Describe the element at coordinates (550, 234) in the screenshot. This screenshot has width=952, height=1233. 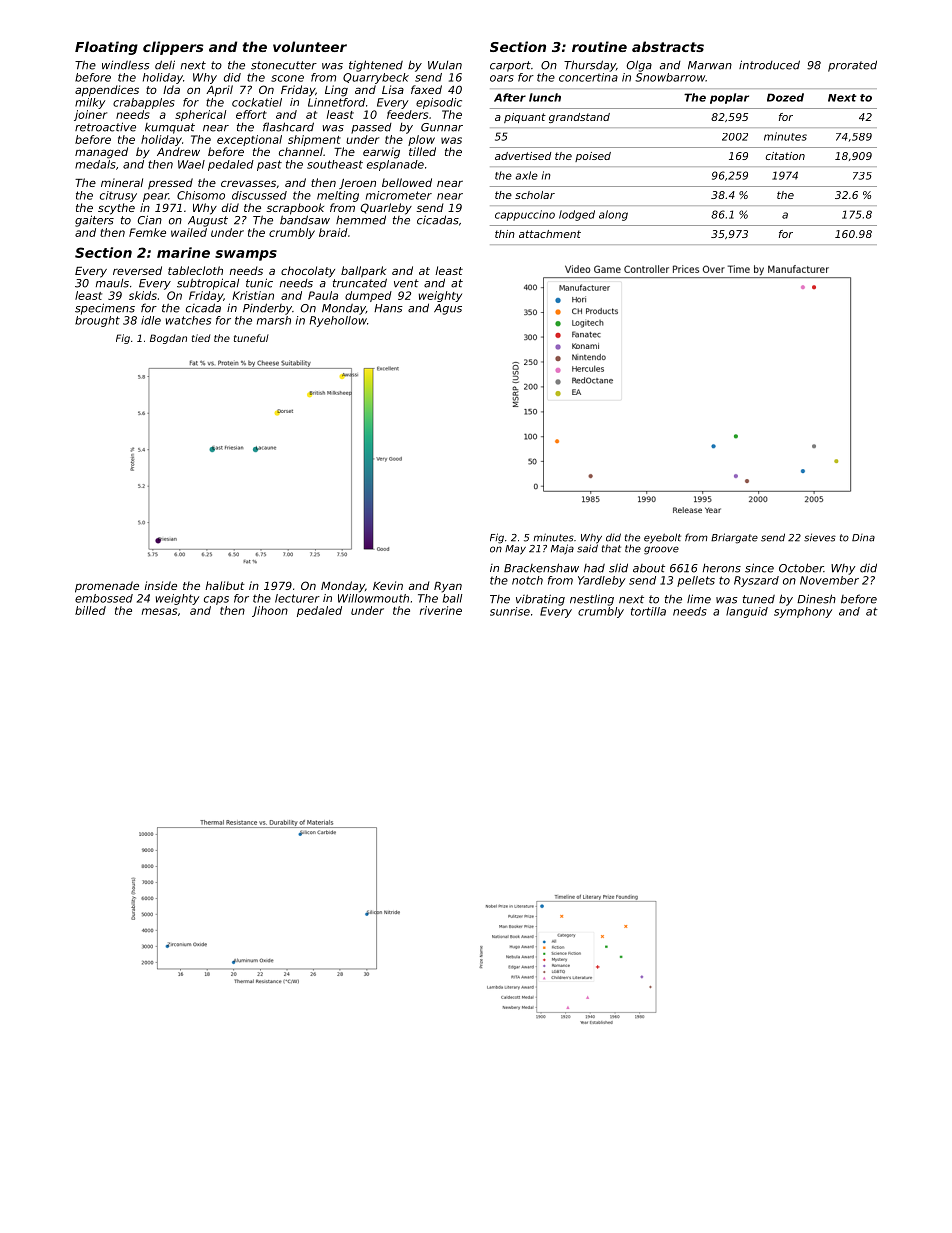
I see `attachment` at that location.
